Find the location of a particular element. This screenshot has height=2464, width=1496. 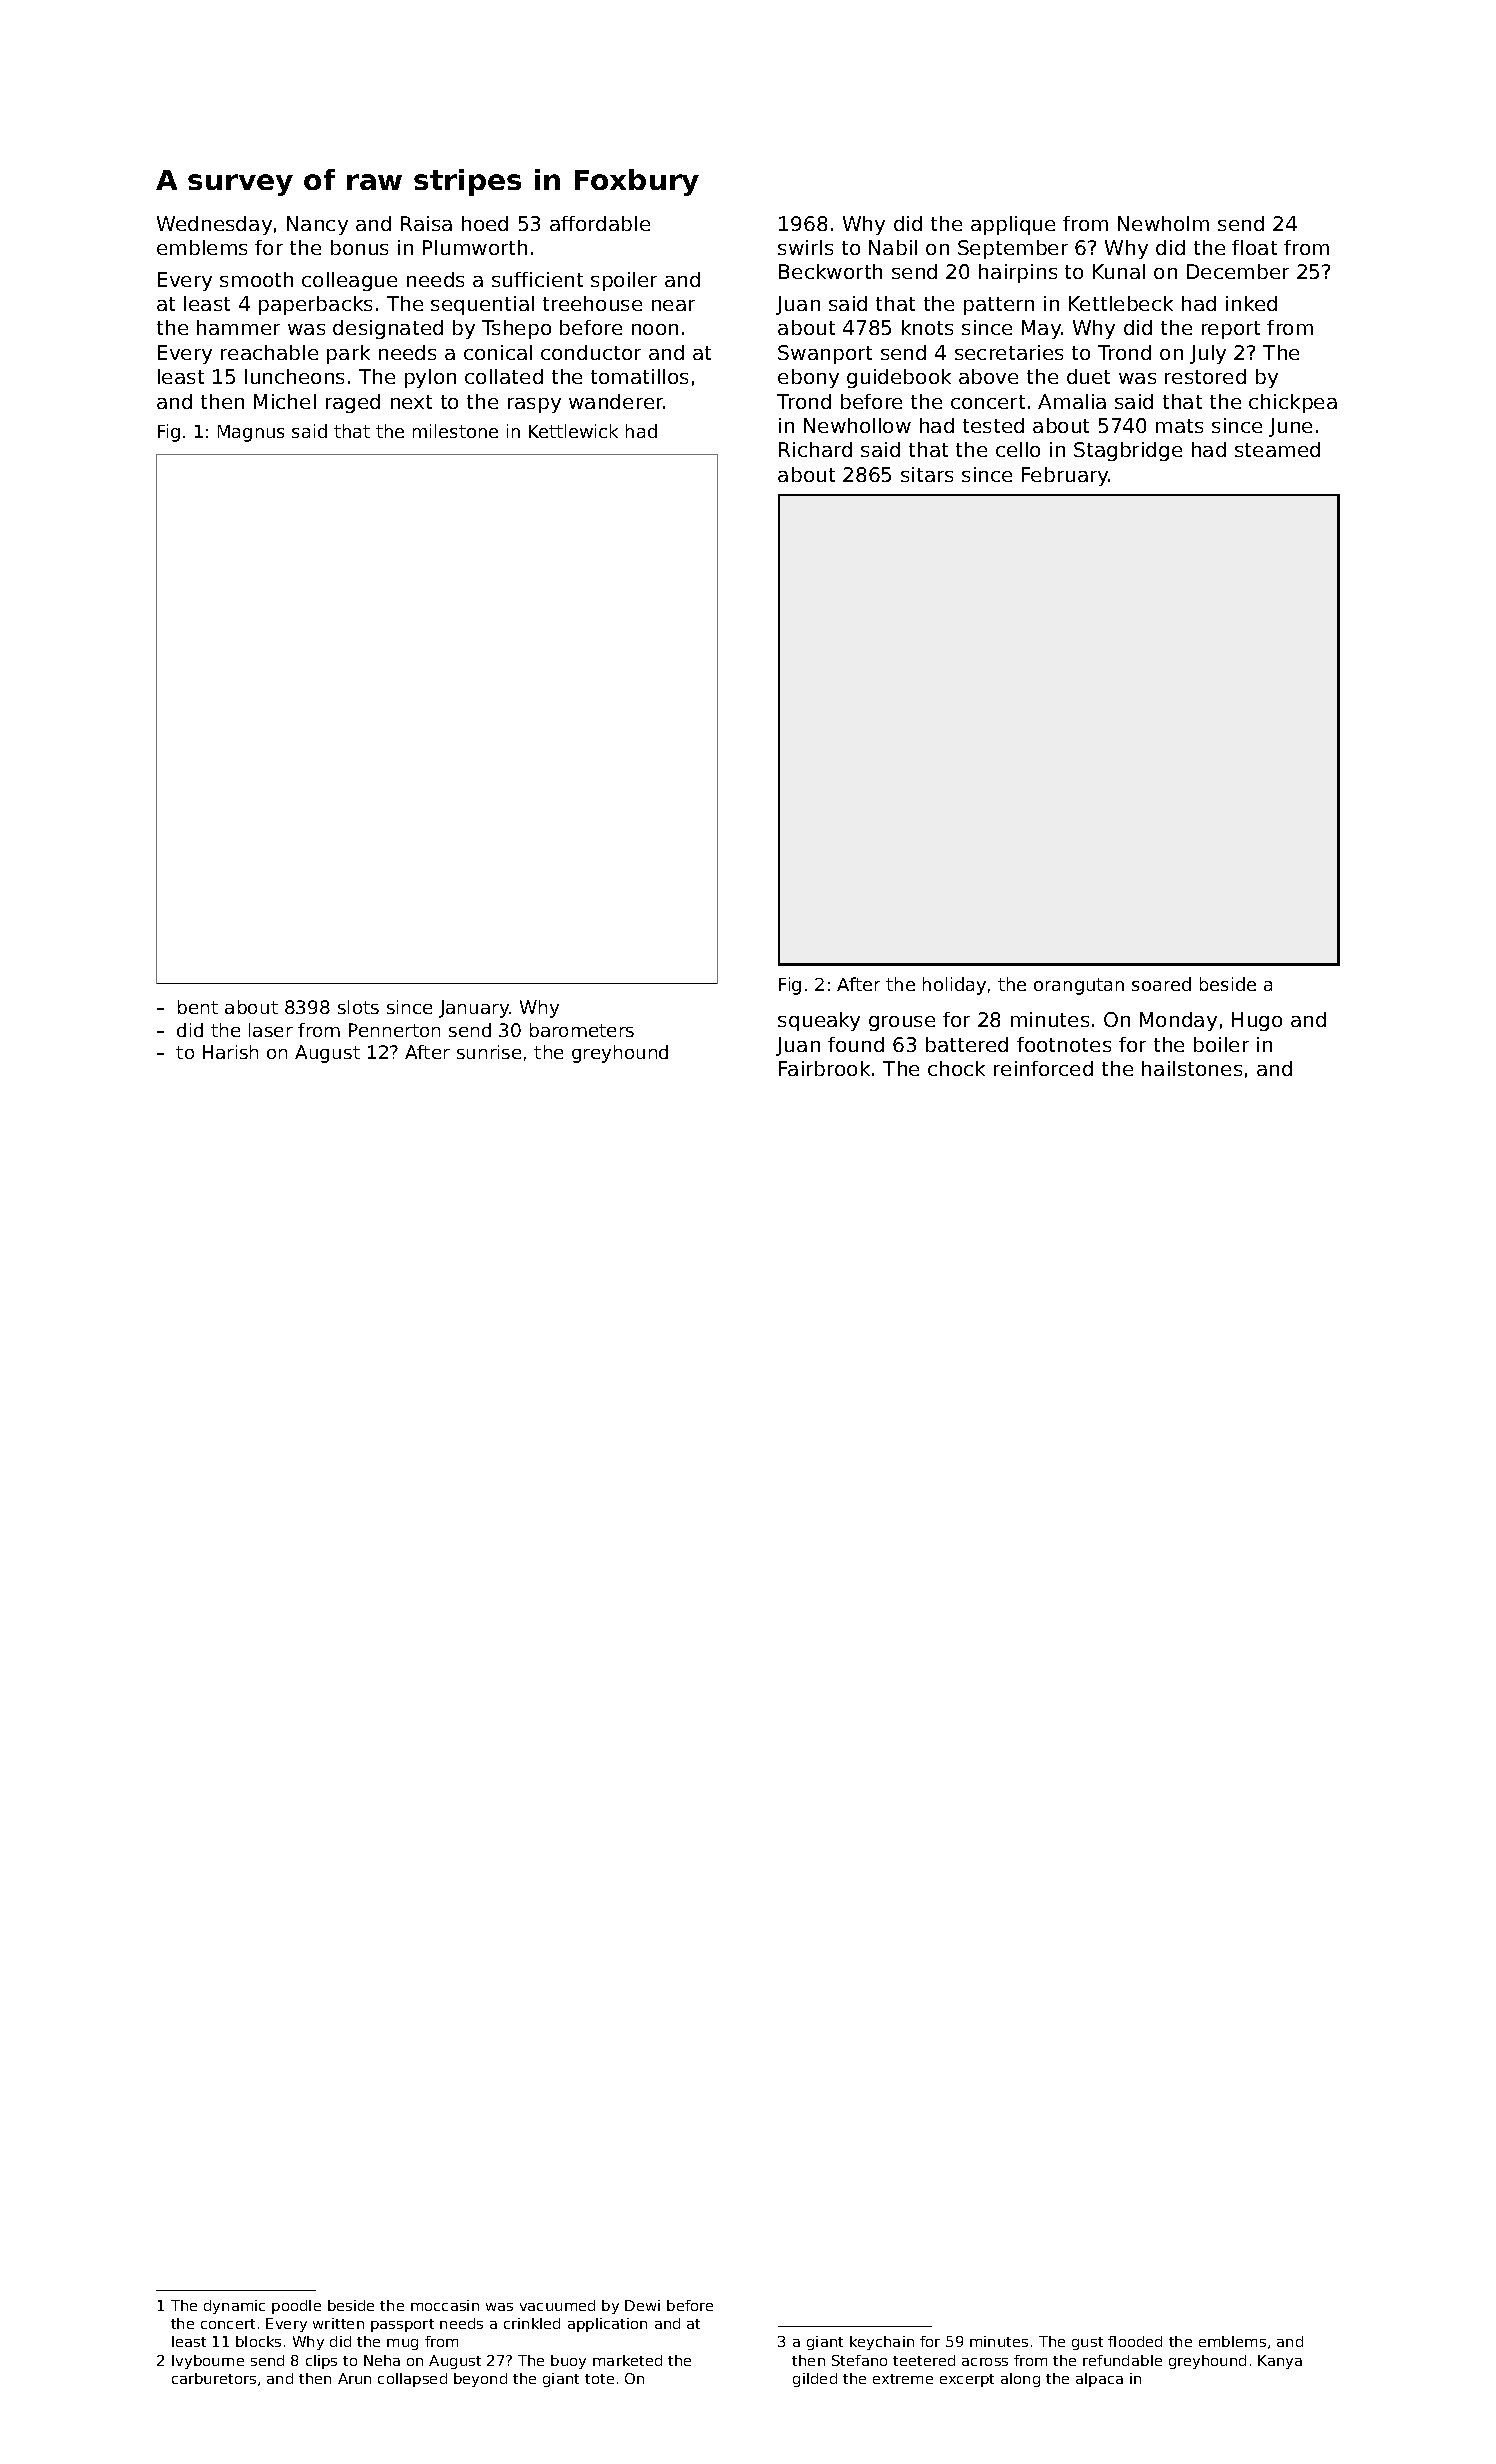

poodle is located at coordinates (296, 2307).
